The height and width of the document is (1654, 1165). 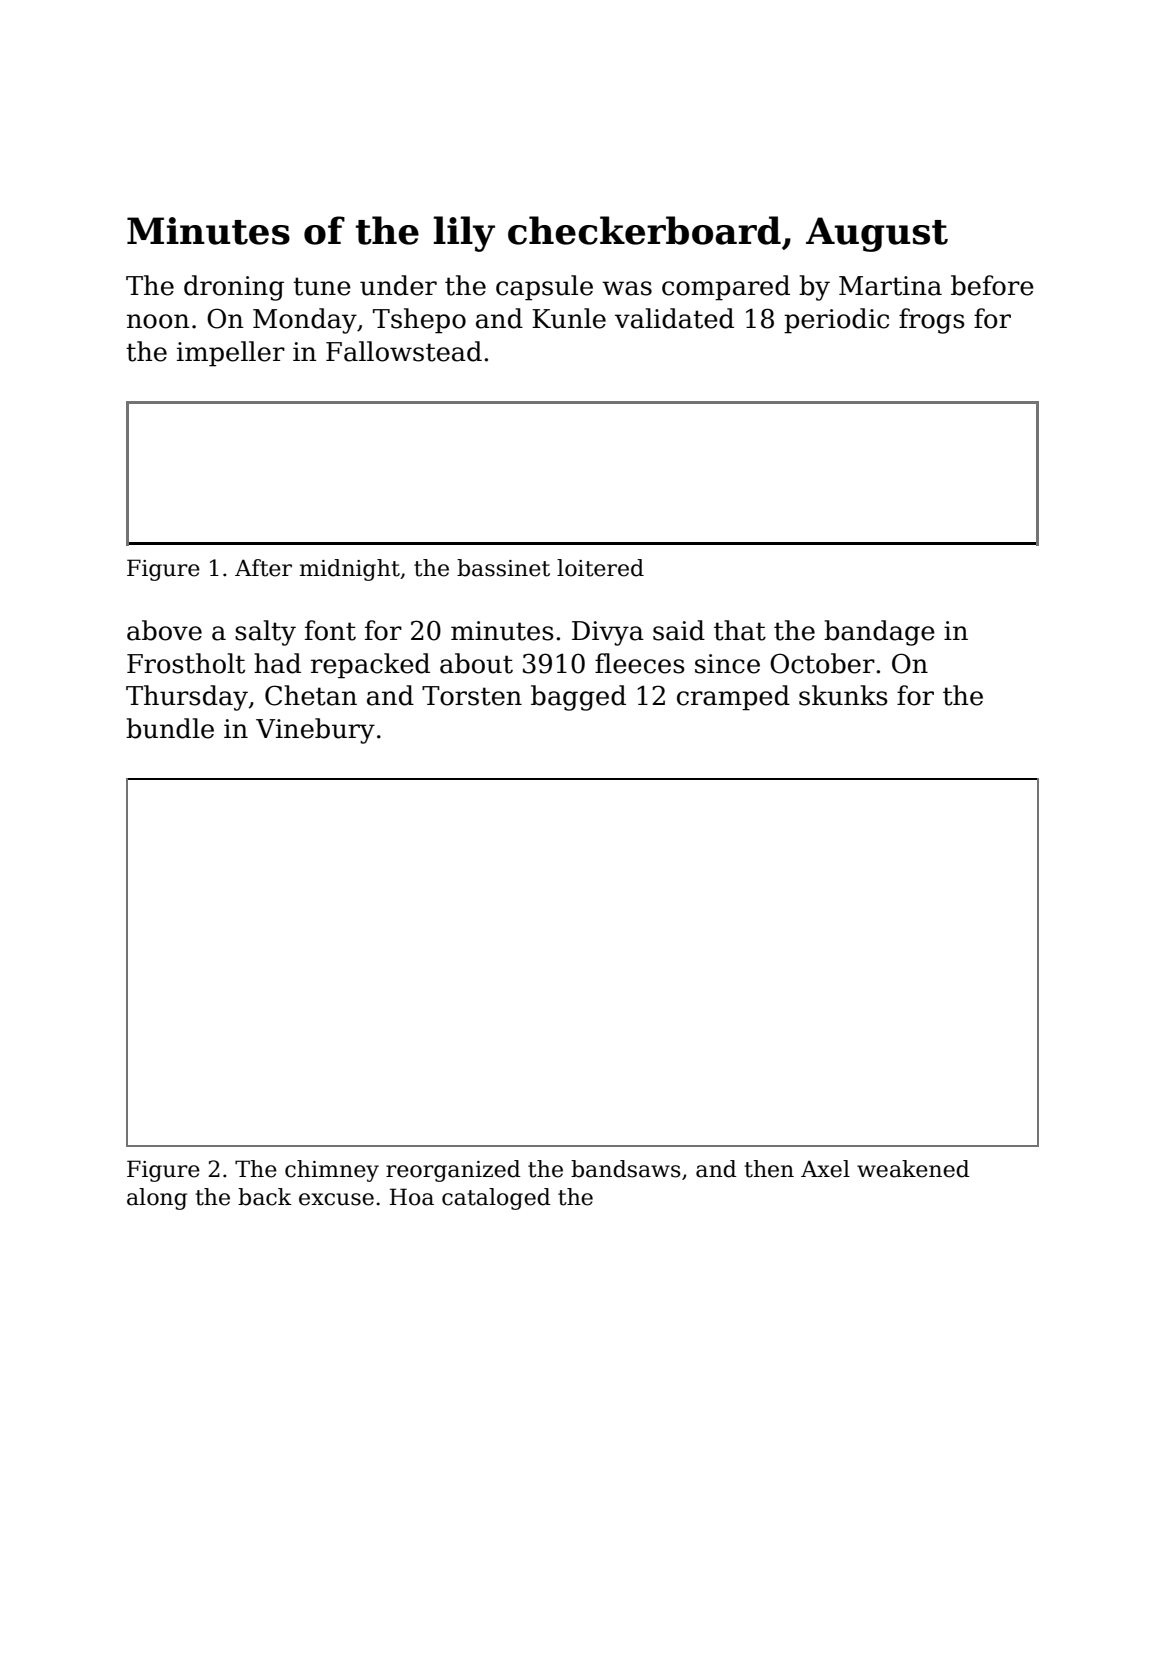 I want to click on periodic, so click(x=836, y=321).
